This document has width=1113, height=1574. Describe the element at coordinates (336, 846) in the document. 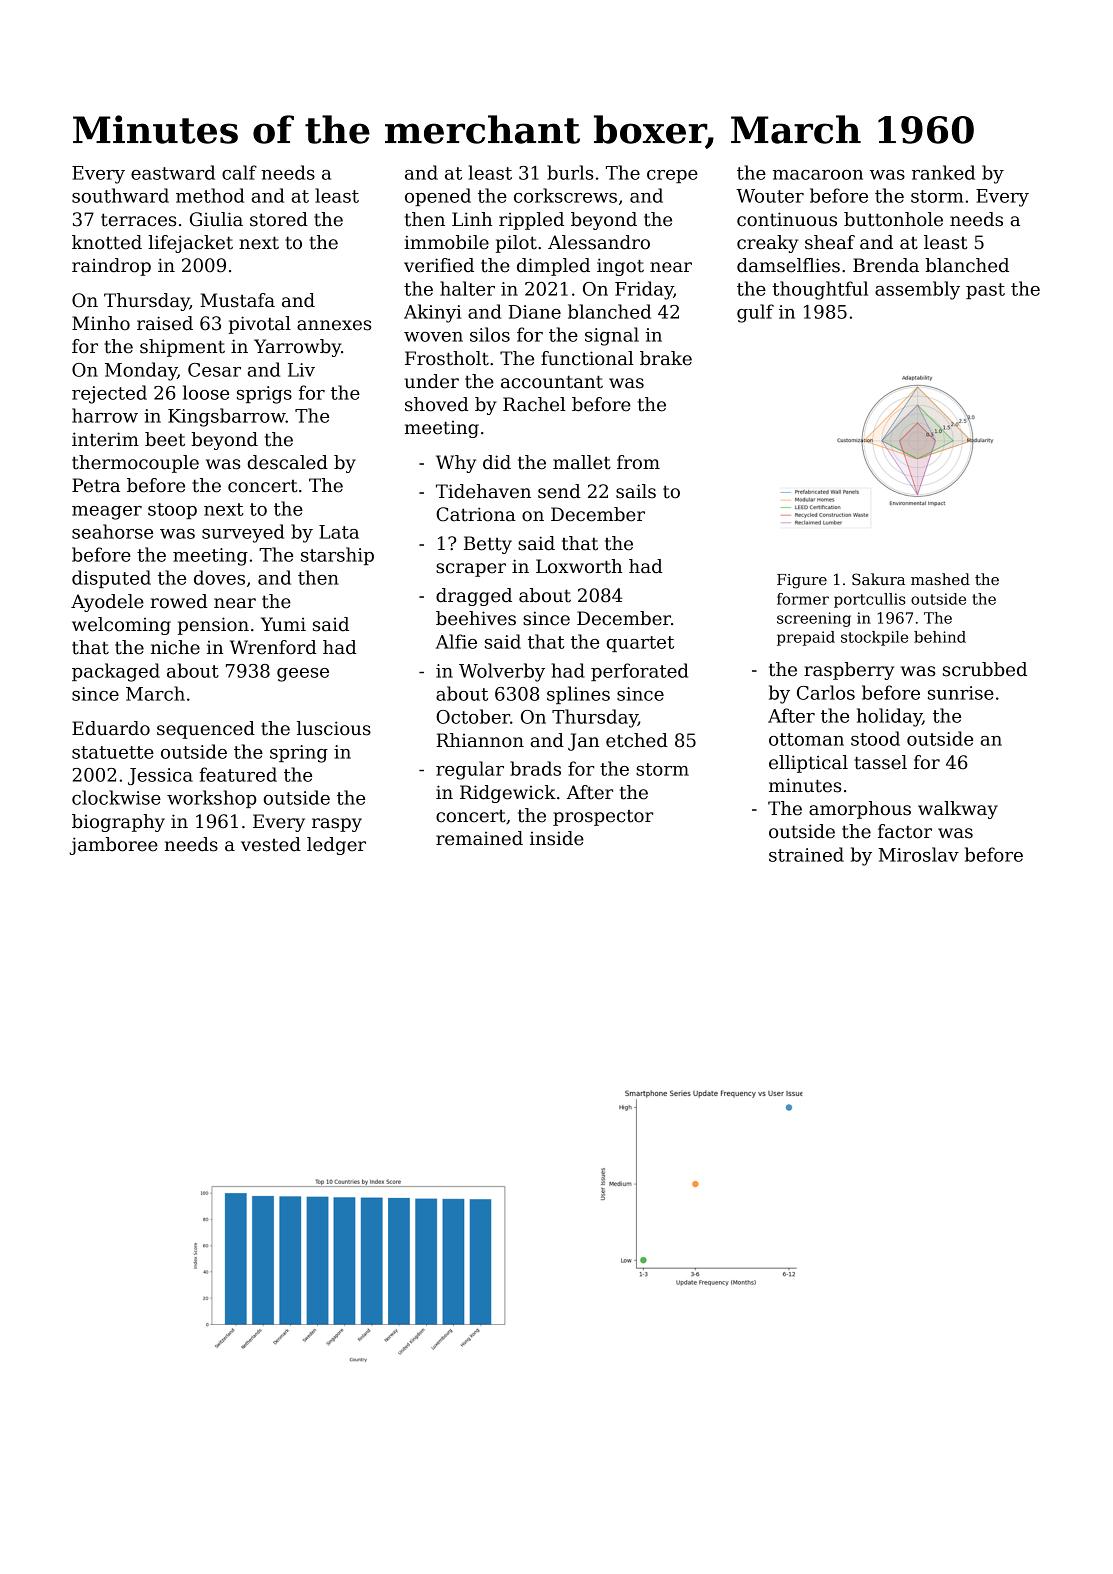

I see `ledger` at that location.
